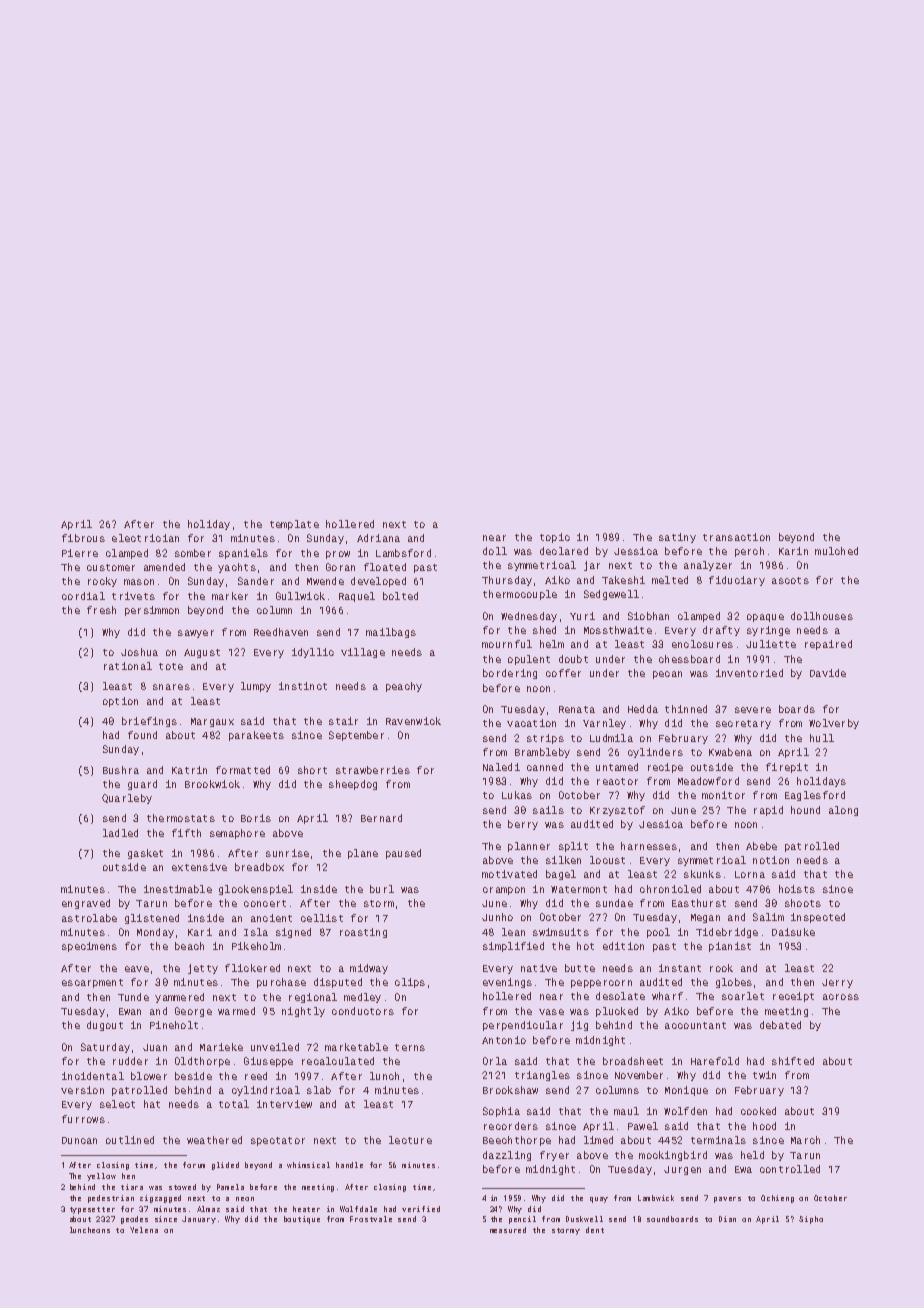 This page has width=924, height=1308. Describe the element at coordinates (234, 1104) in the page. I see `total` at that location.
